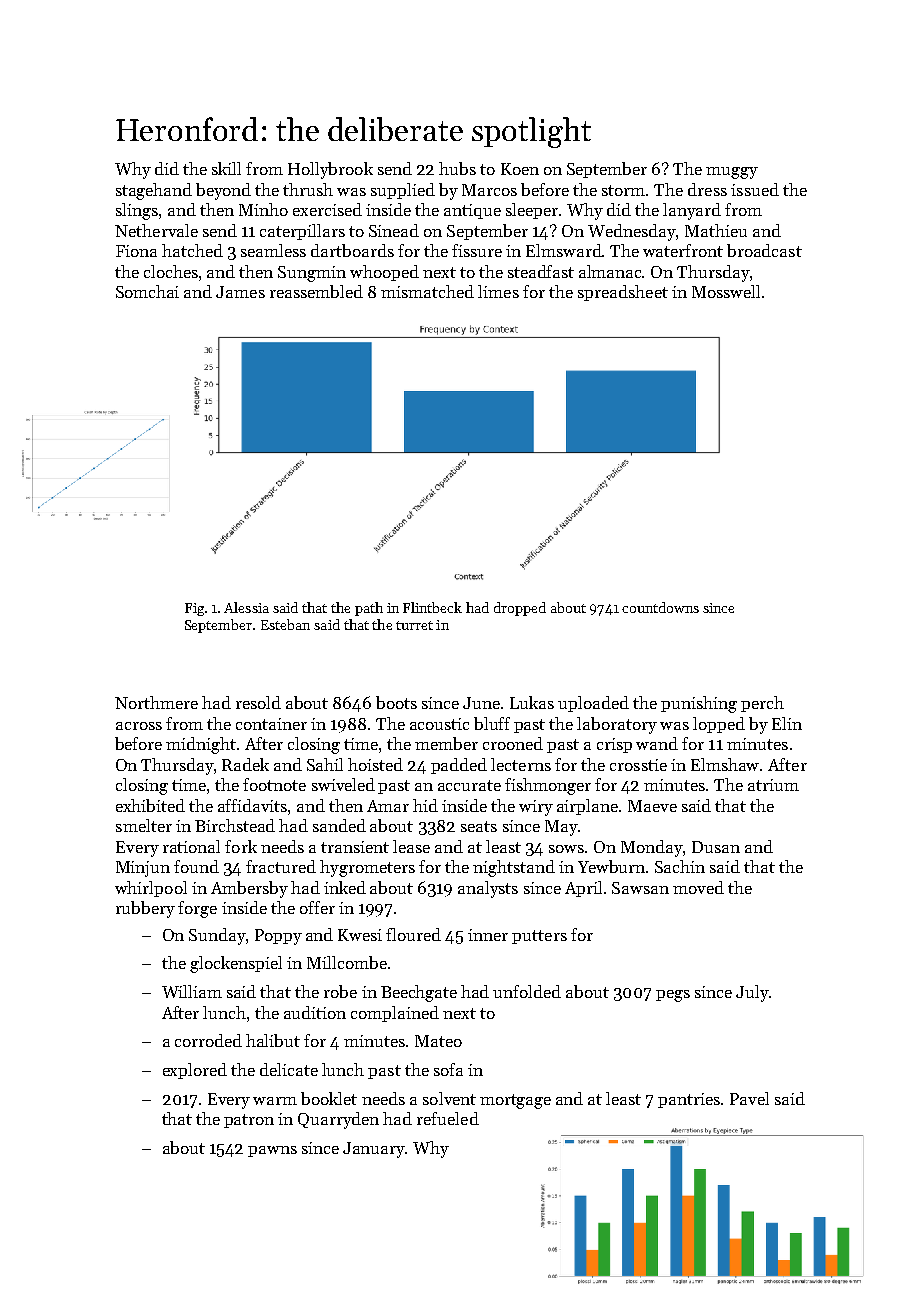 Image resolution: width=924 pixels, height=1311 pixels. What do you see at coordinates (732, 173) in the image?
I see `muggy` at bounding box center [732, 173].
